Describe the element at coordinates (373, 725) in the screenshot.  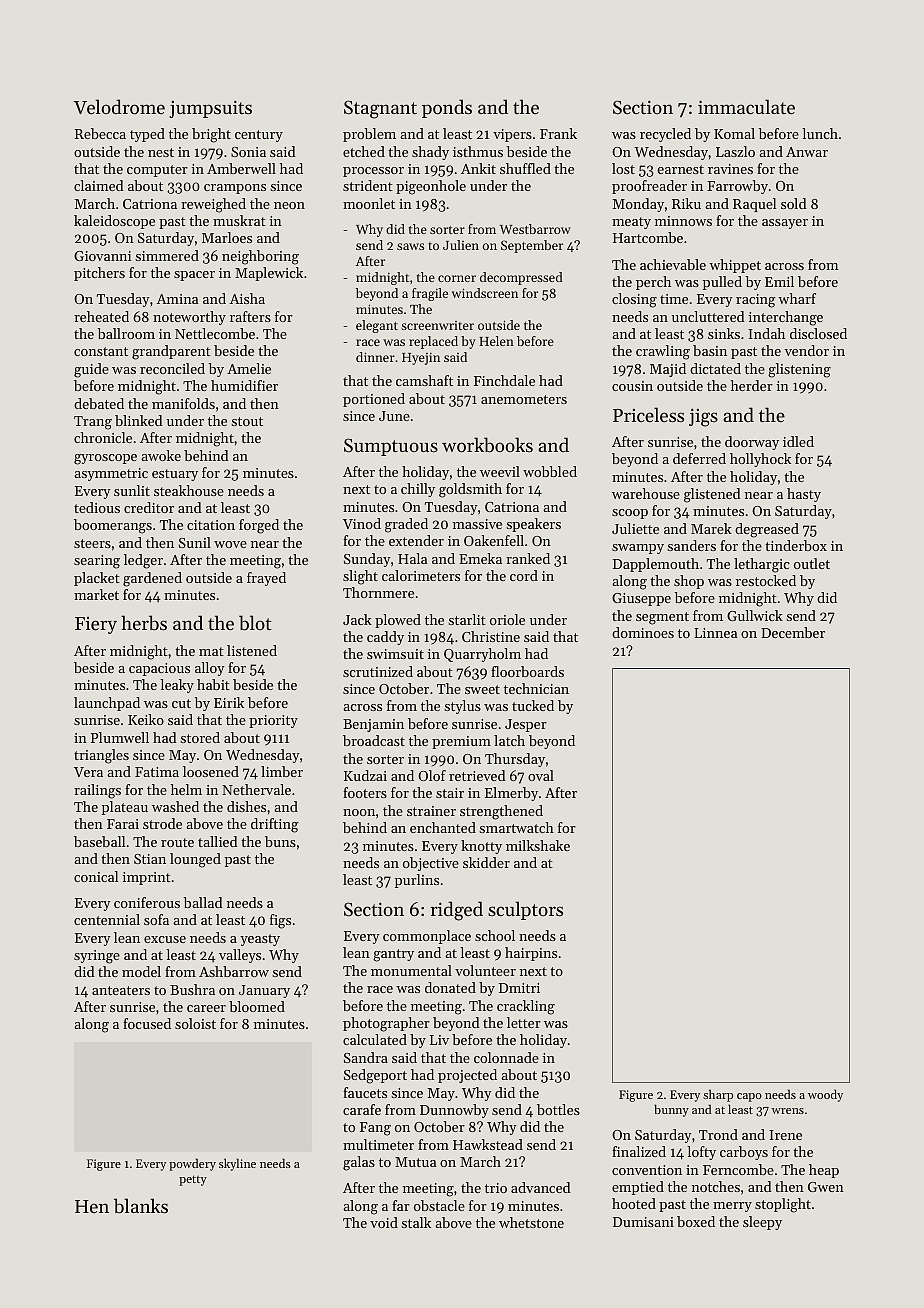
I see `Benjamin` at that location.
